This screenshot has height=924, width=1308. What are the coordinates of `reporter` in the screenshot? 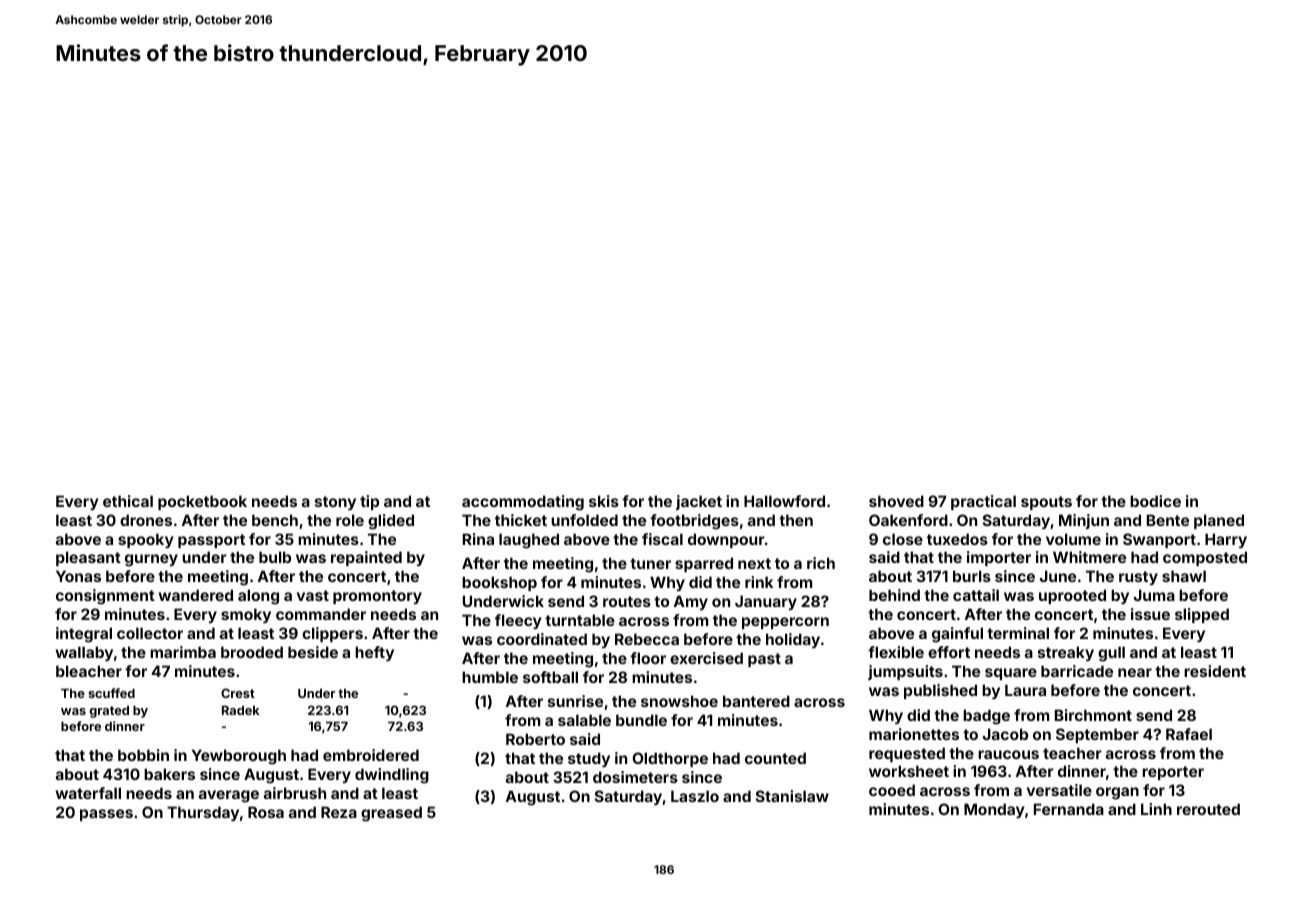 It's located at (1173, 773).
